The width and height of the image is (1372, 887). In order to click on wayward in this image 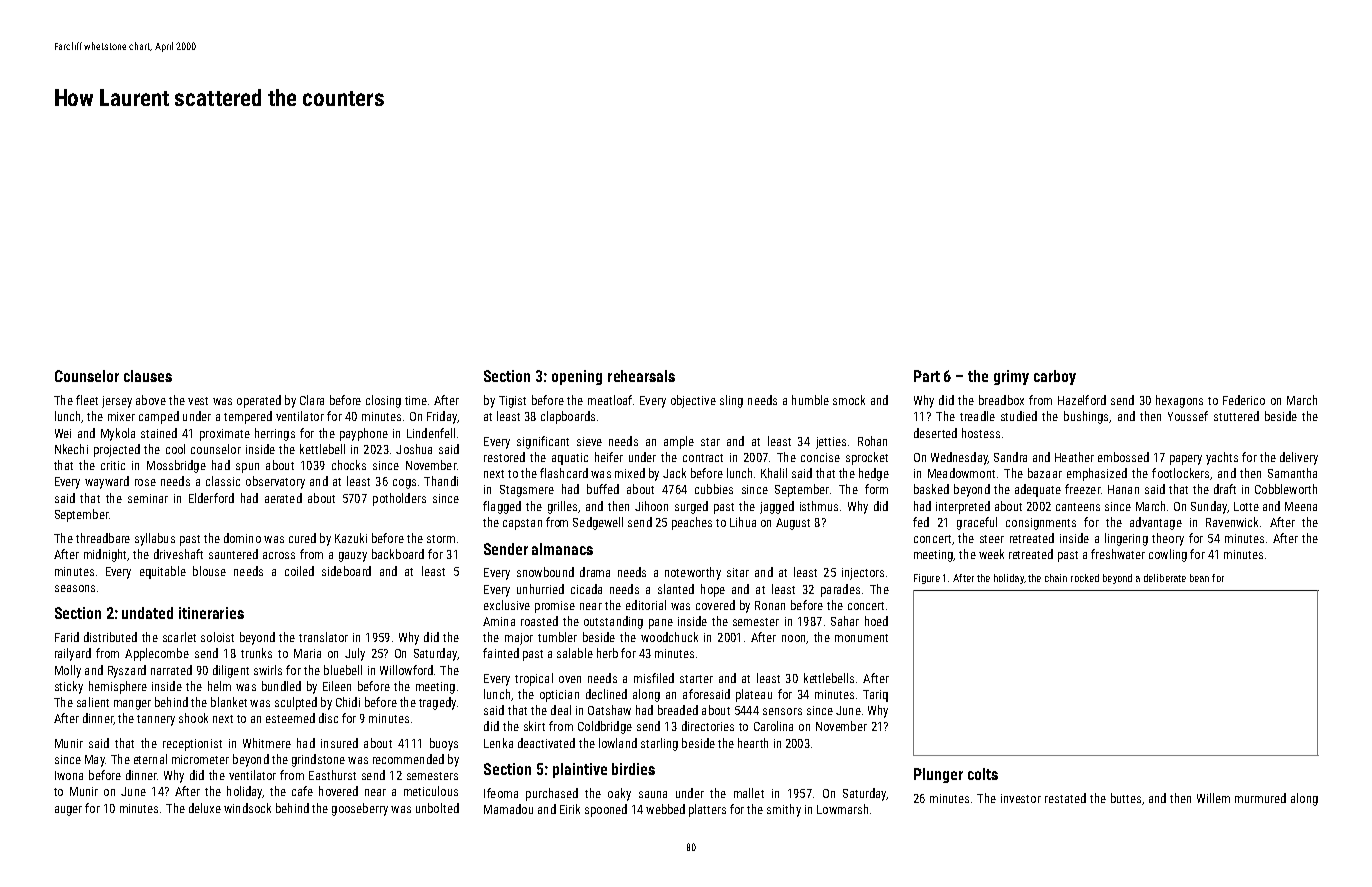, I will do `click(107, 482)`.
